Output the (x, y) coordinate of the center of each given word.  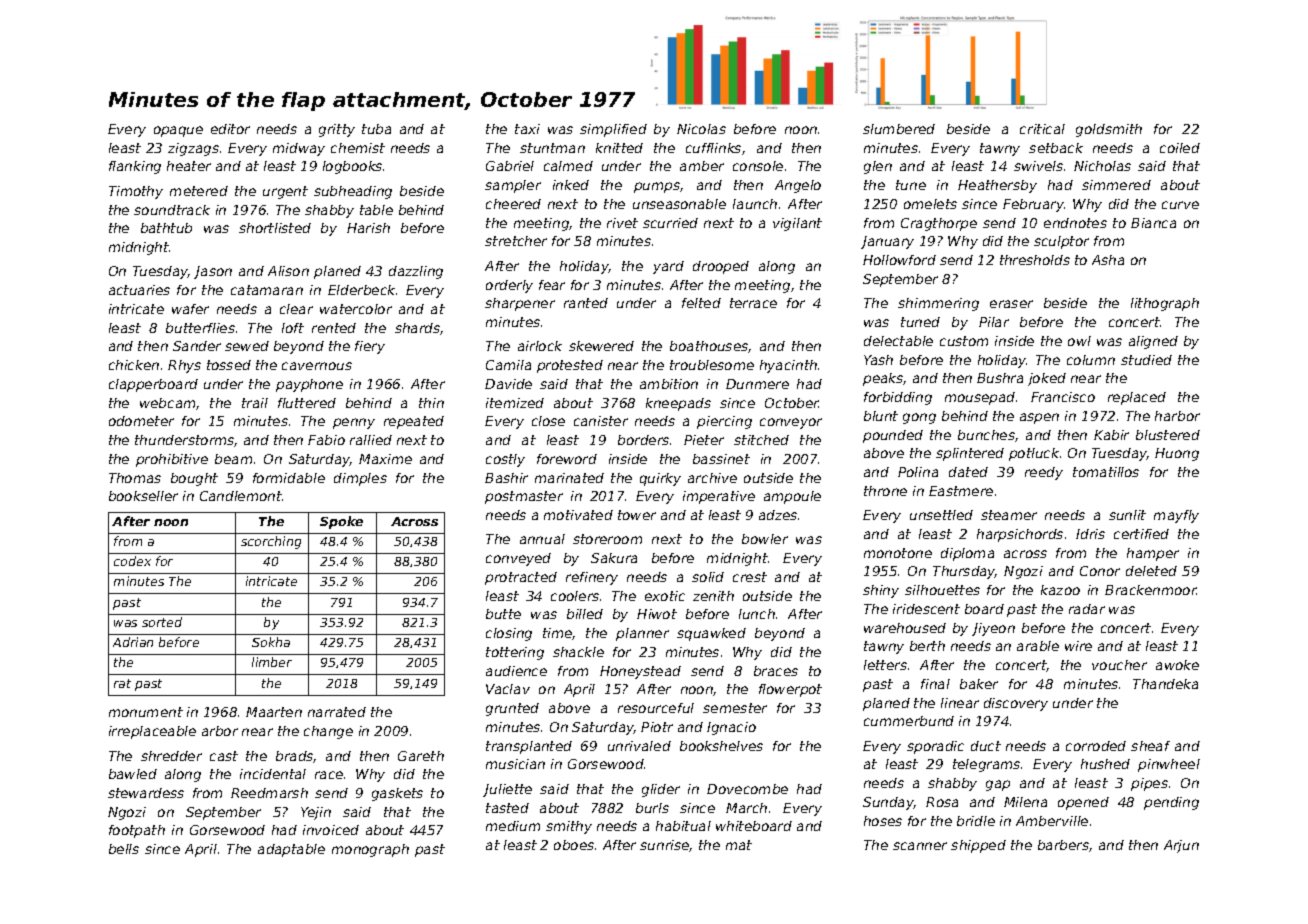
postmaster (524, 497)
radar (1087, 609)
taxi (527, 129)
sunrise (665, 846)
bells (124, 849)
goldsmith (1109, 130)
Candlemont (241, 496)
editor (230, 129)
